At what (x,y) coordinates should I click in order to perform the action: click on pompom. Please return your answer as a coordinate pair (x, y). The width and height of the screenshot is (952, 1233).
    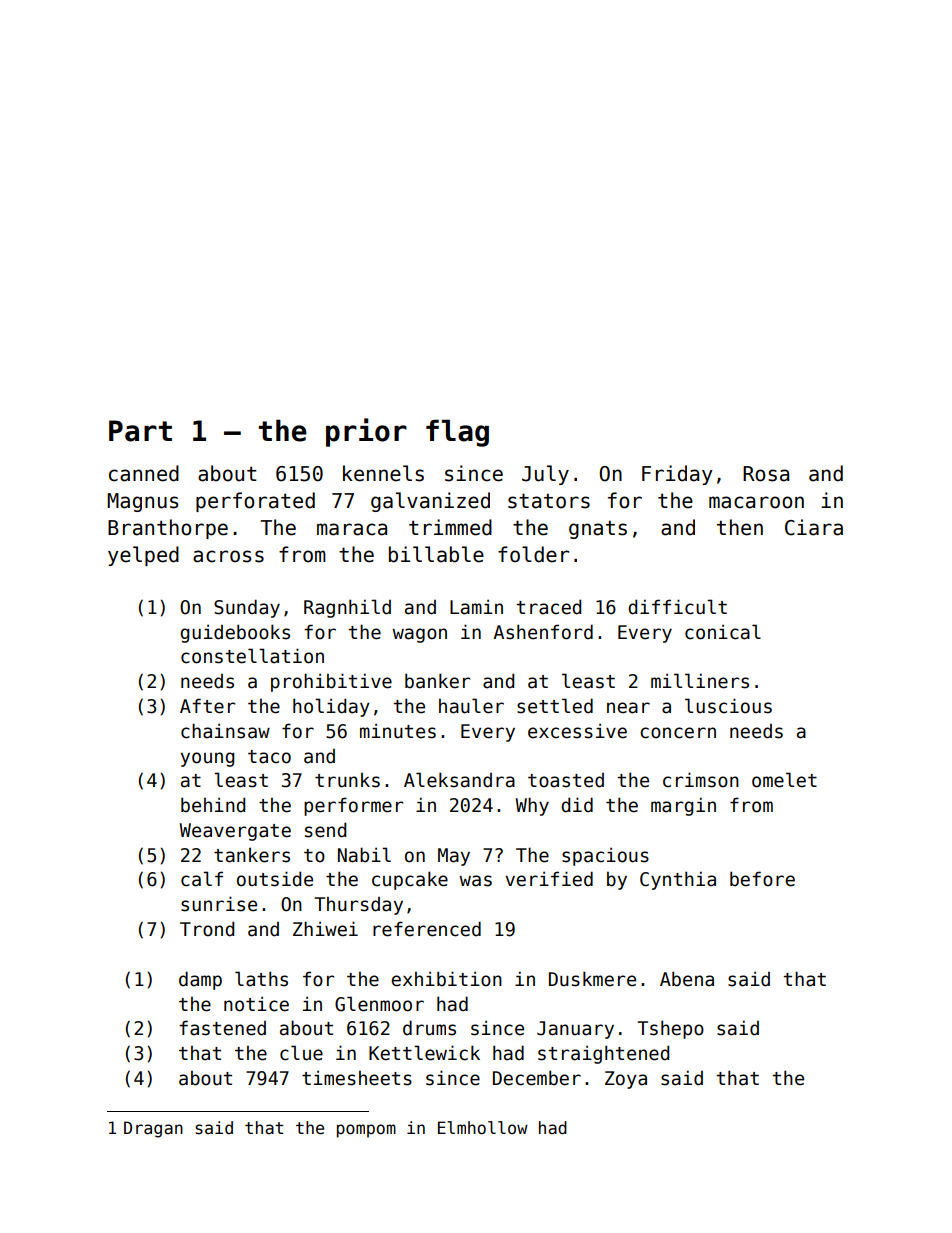
    Looking at the image, I should click on (366, 1131).
